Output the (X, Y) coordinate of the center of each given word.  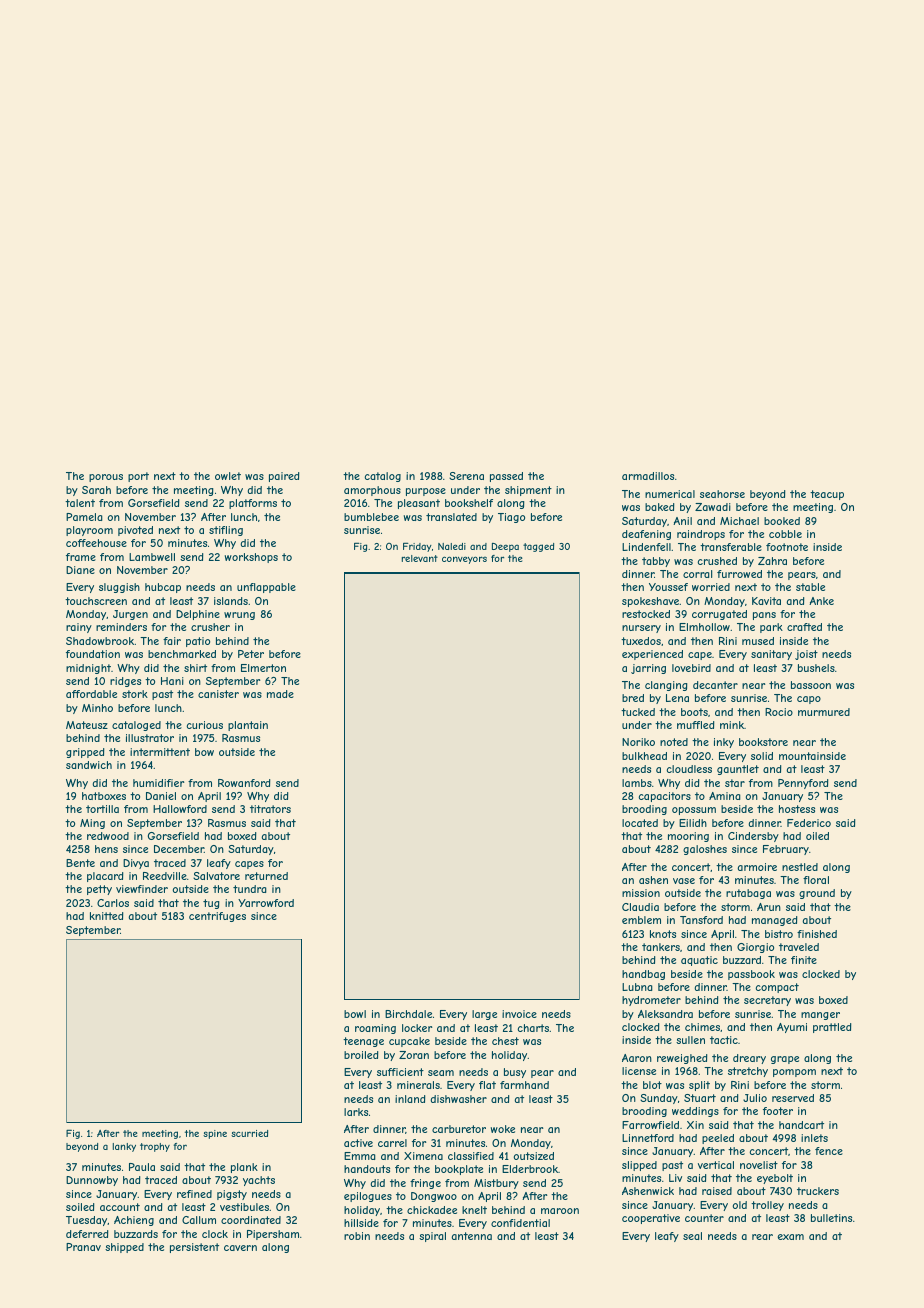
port (138, 477)
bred (633, 698)
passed (506, 477)
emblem (641, 920)
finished (817, 934)
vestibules (244, 1207)
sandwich (89, 765)
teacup (827, 495)
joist (806, 655)
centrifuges (217, 917)
